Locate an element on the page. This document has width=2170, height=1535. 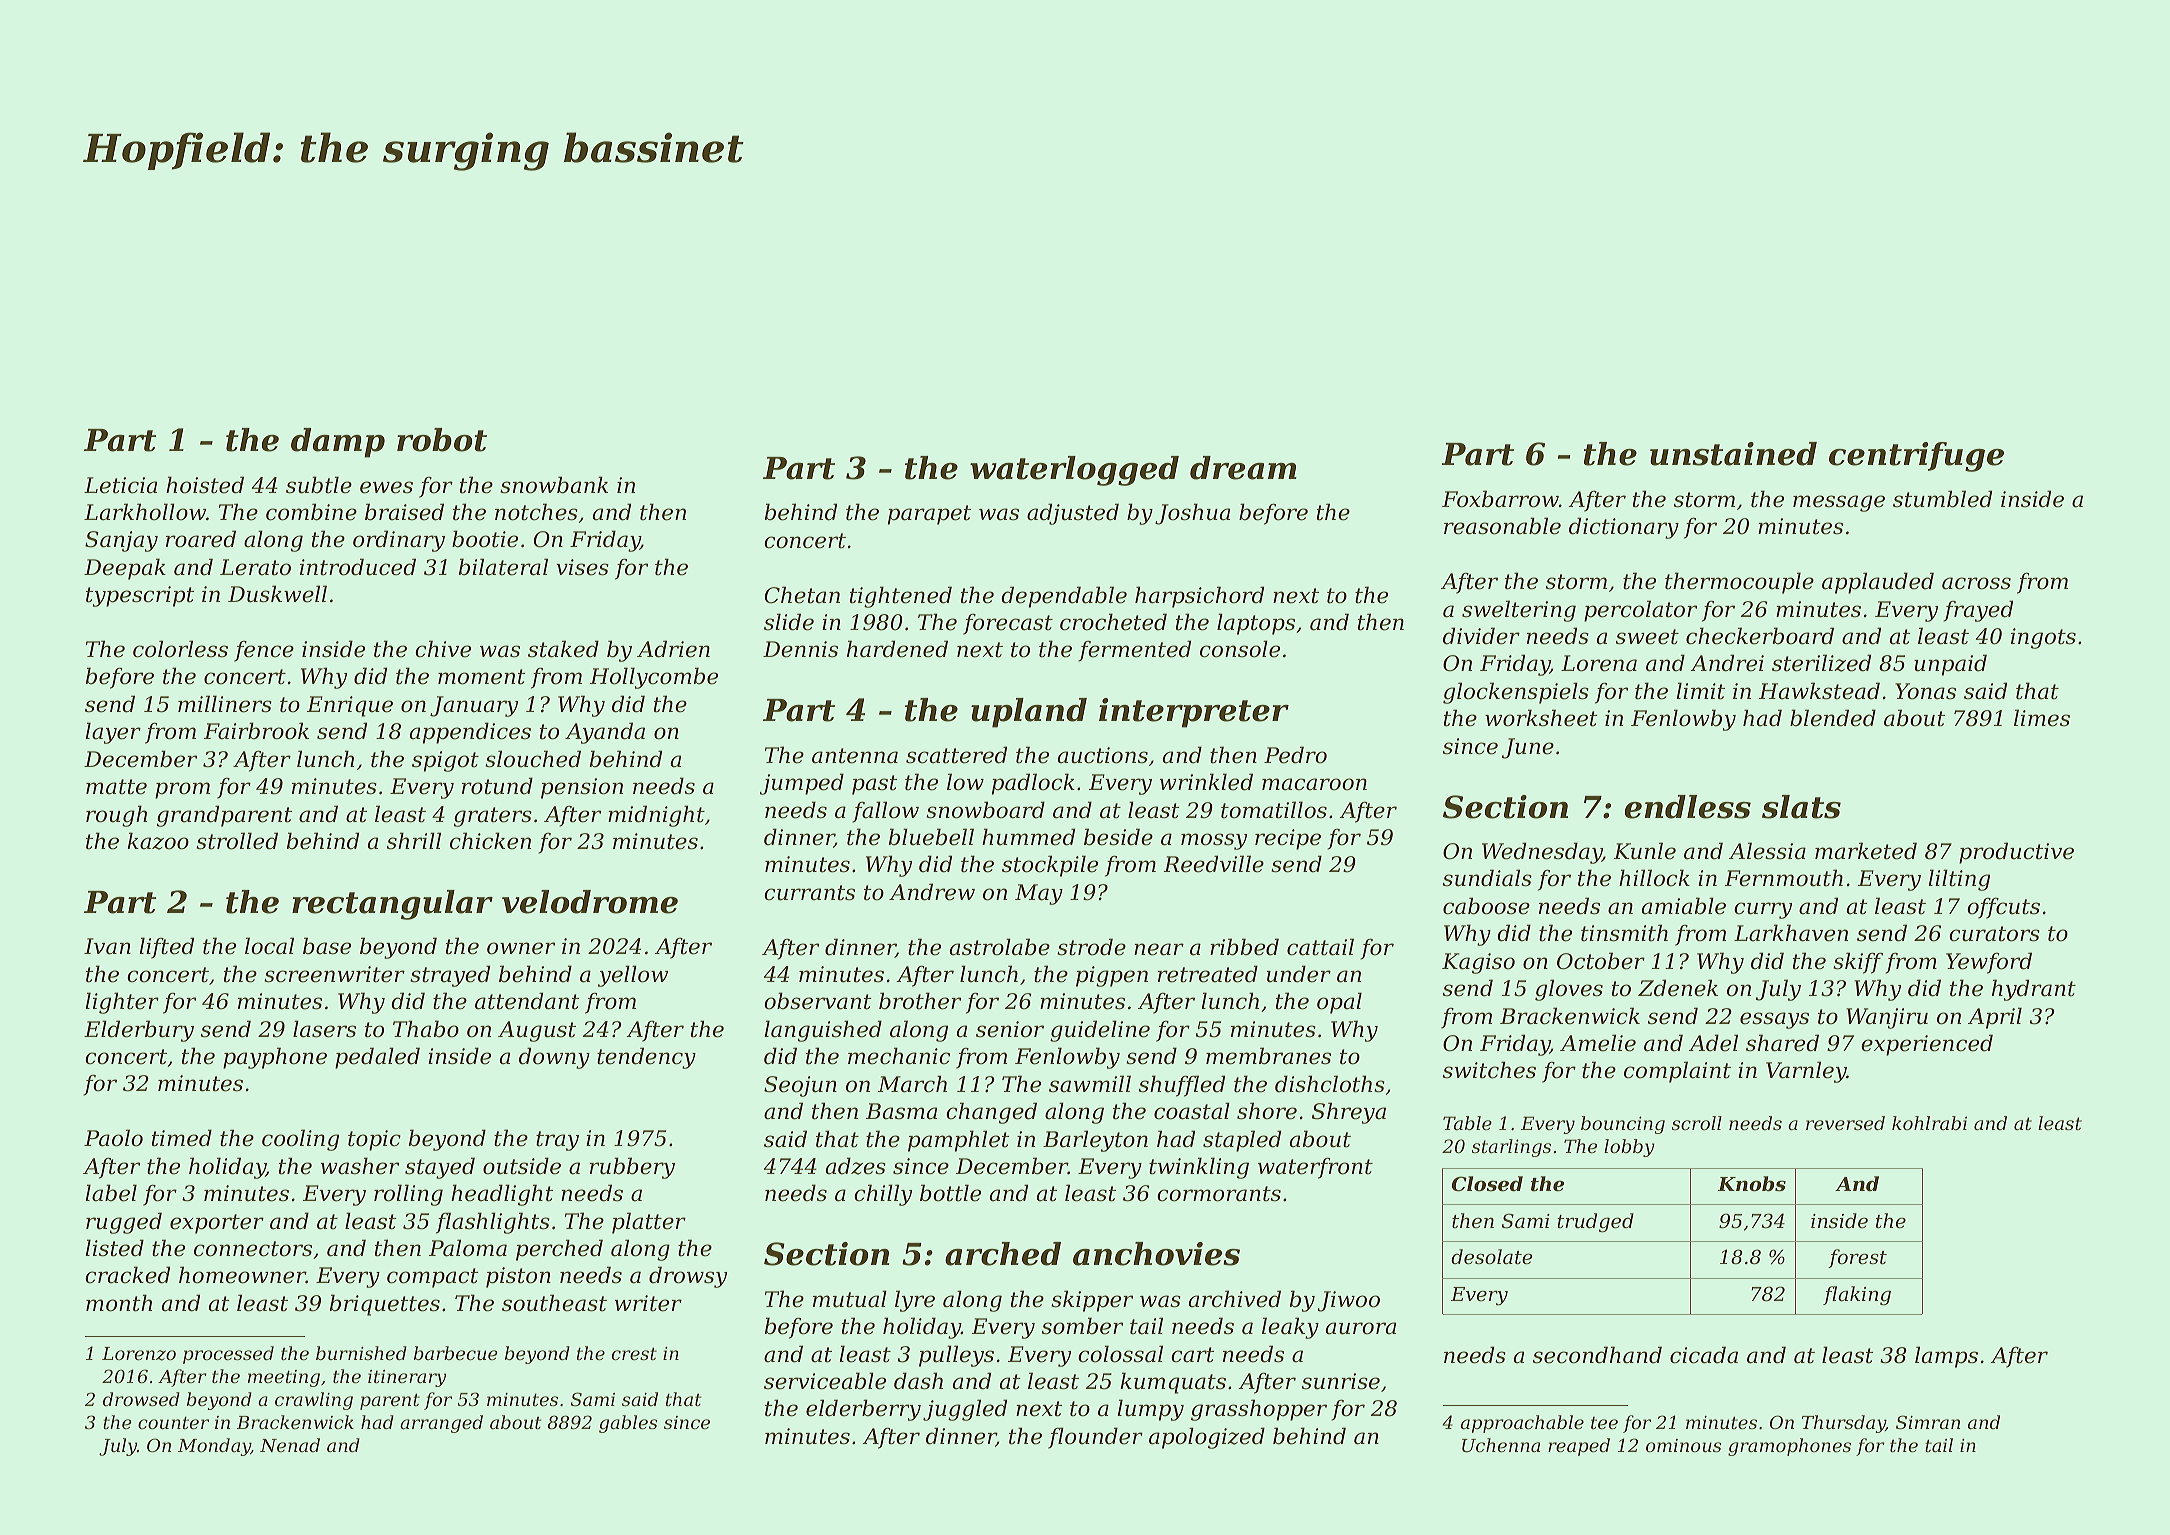
arranged is located at coordinates (441, 1424).
